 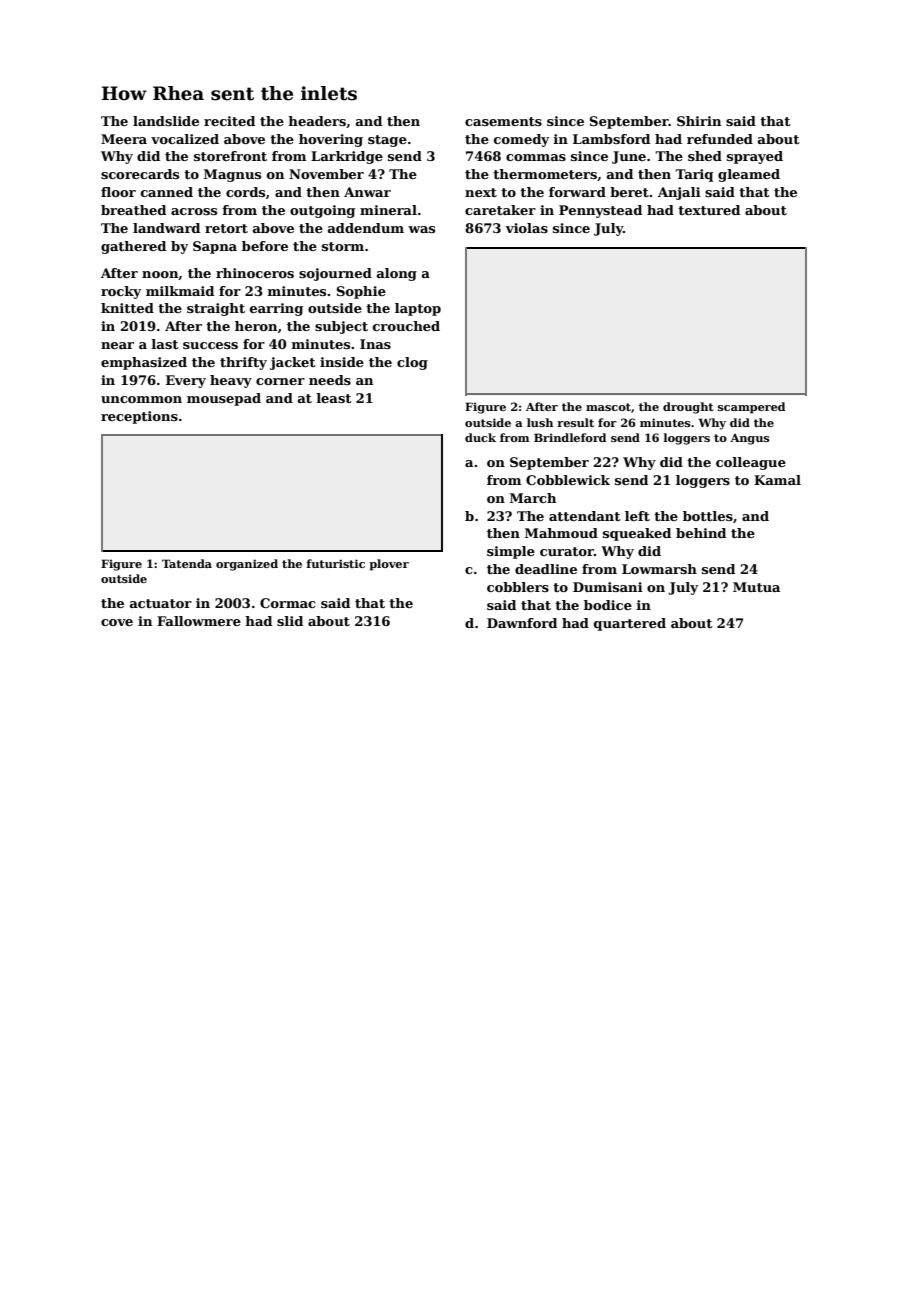 I want to click on receptions, so click(x=139, y=417).
